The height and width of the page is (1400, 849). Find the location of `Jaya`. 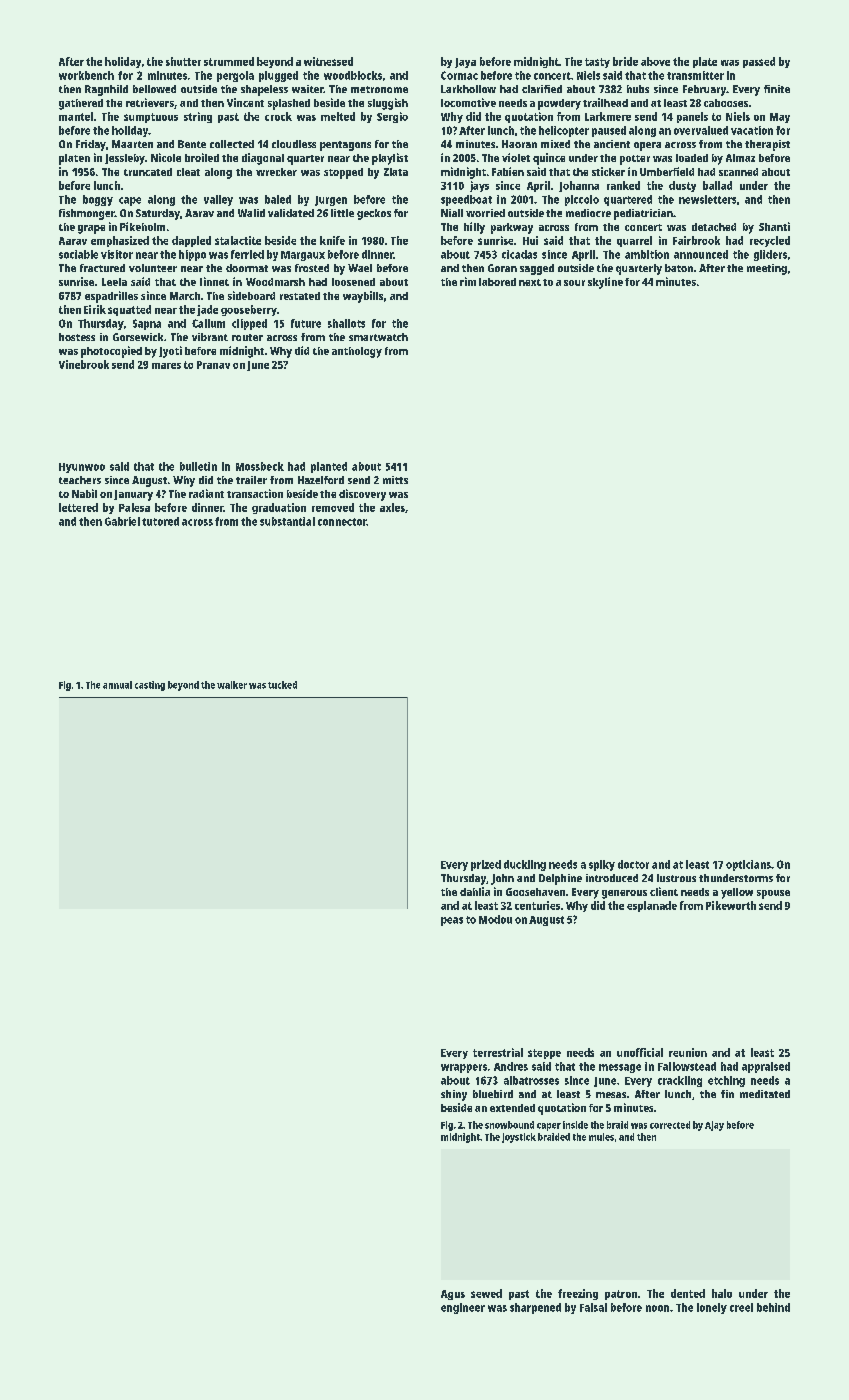

Jaya is located at coordinates (465, 63).
